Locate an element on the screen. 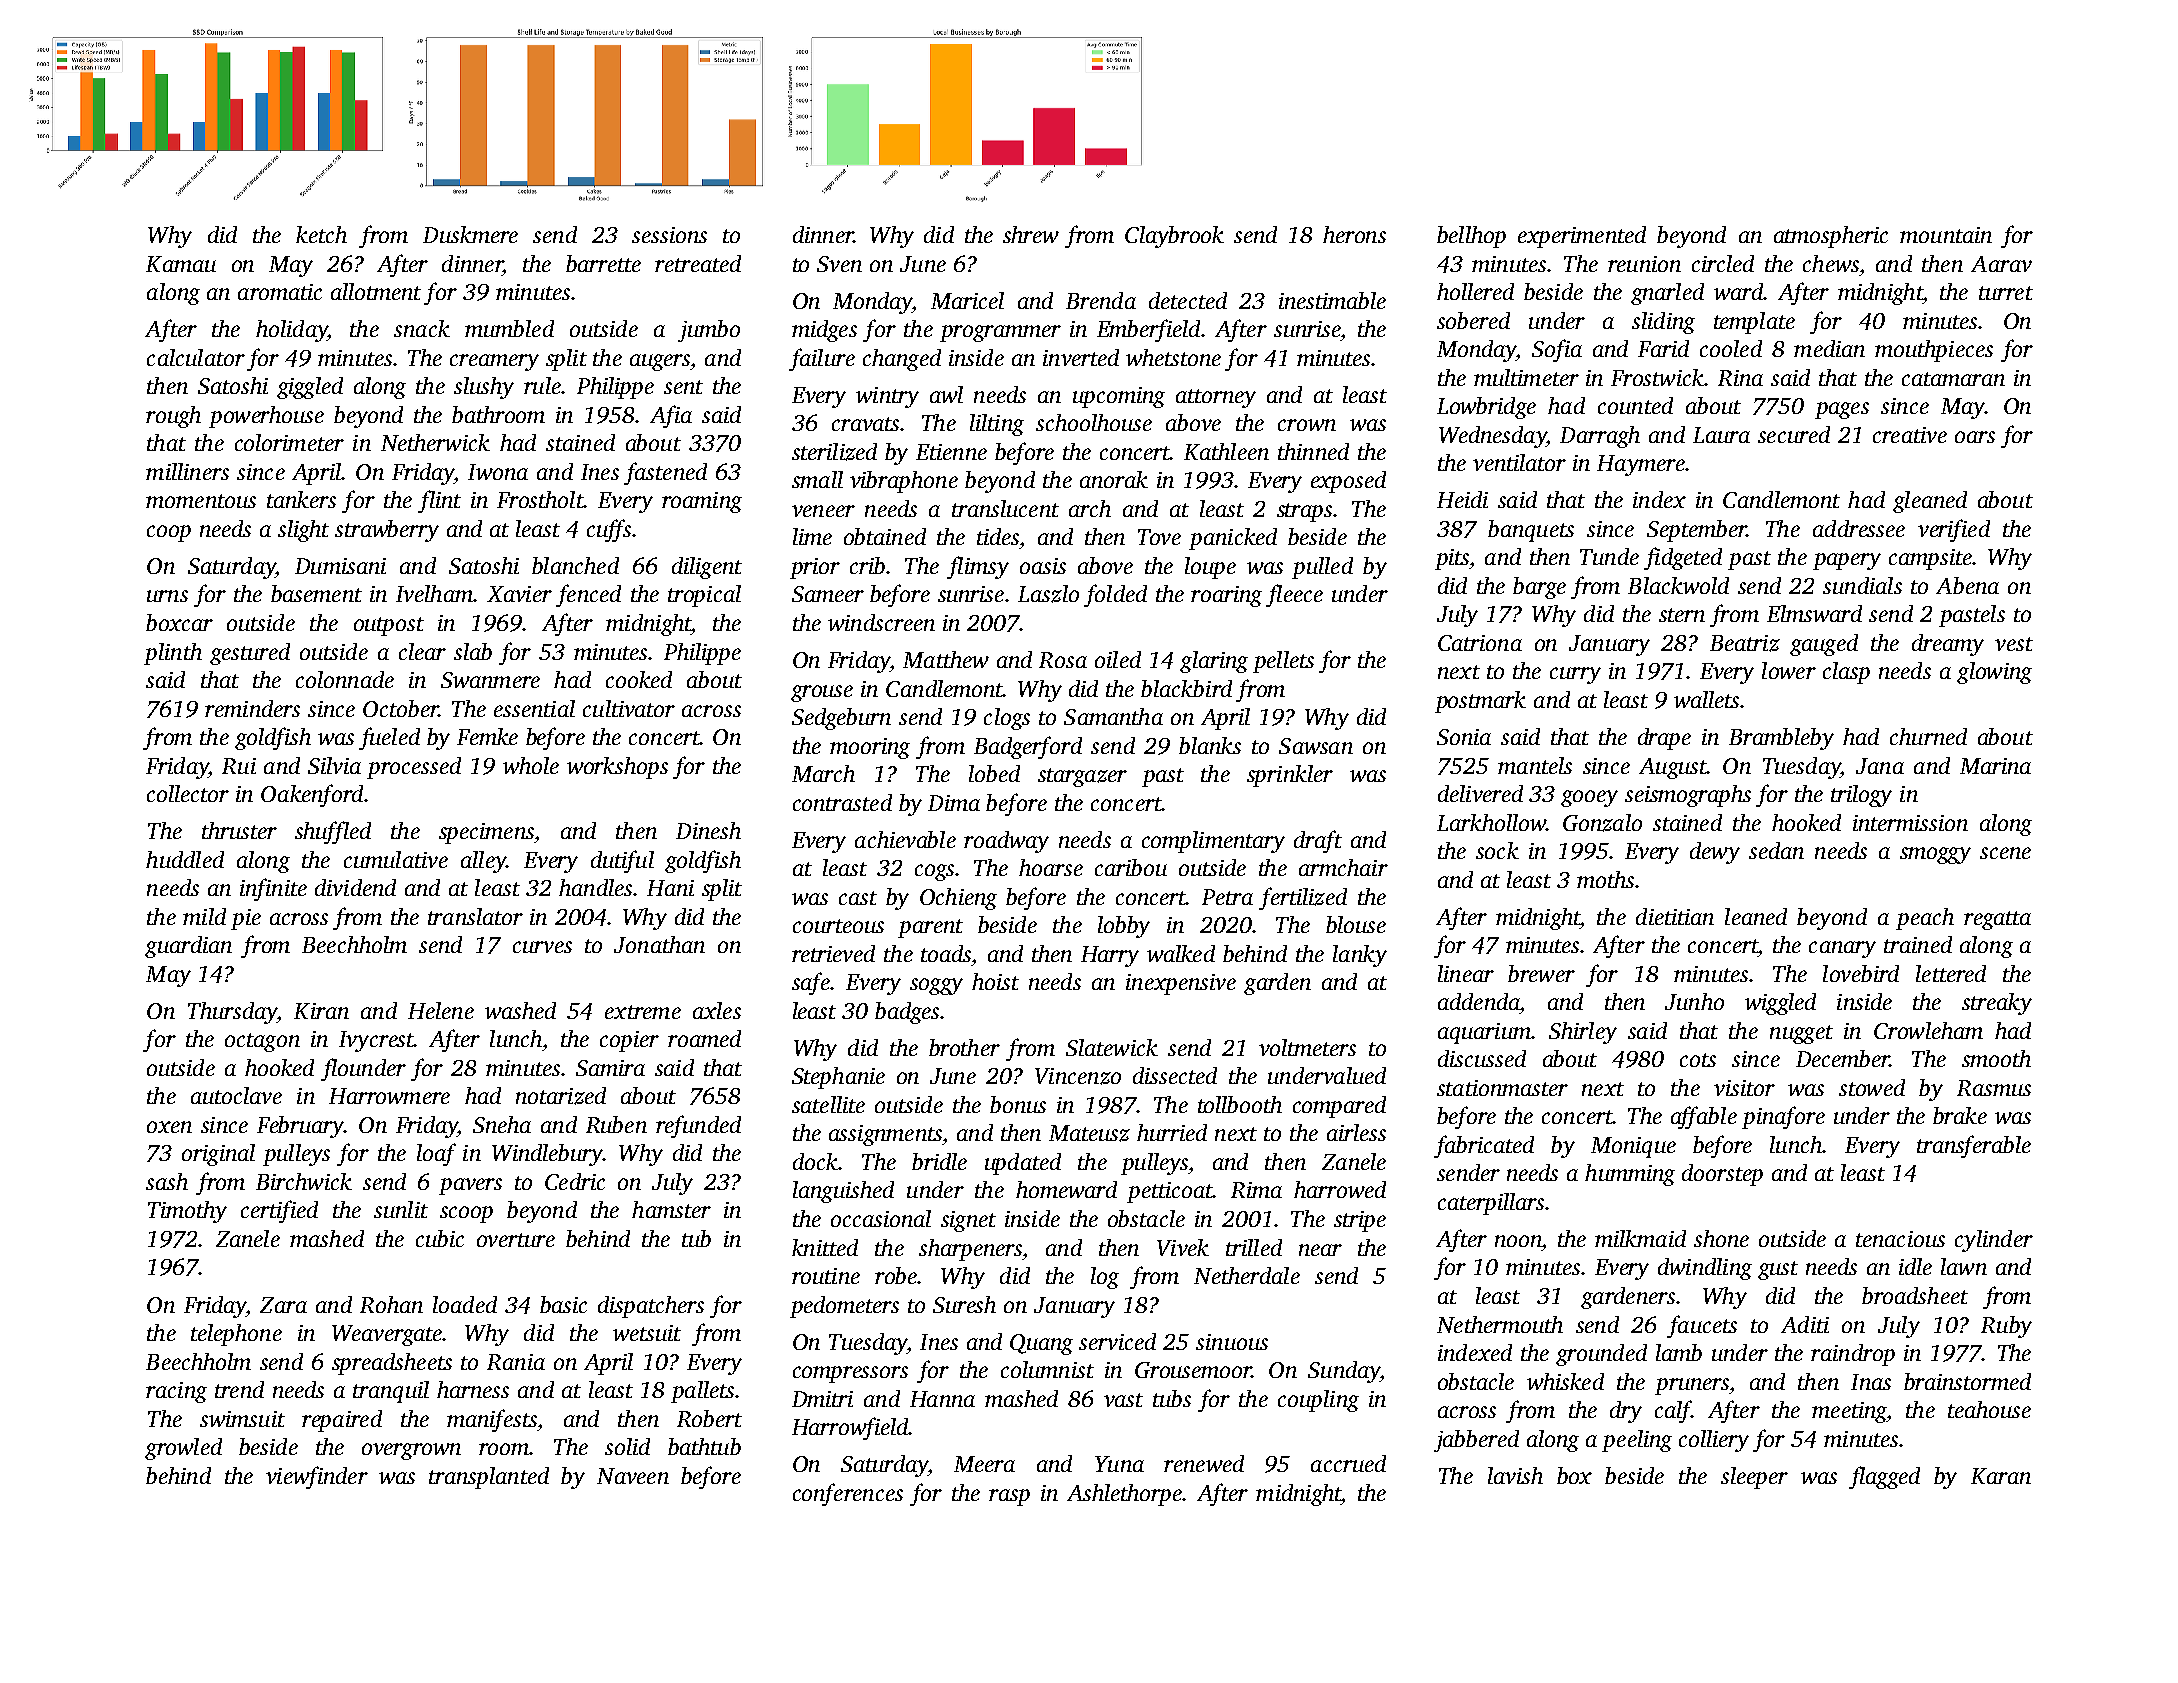 The image size is (2178, 1683). lilting is located at coordinates (997, 425).
